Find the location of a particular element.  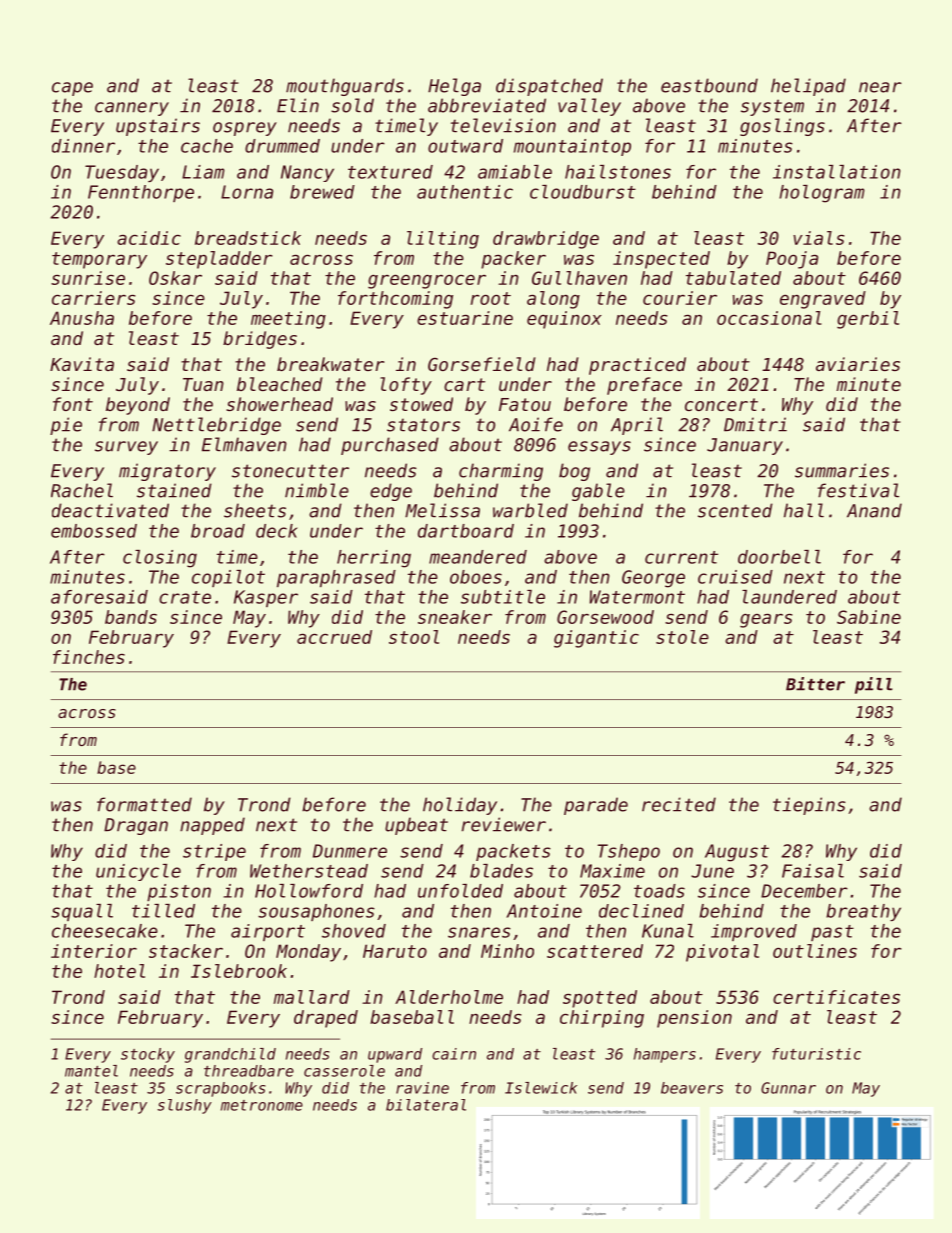

chirping is located at coordinates (602, 1019).
